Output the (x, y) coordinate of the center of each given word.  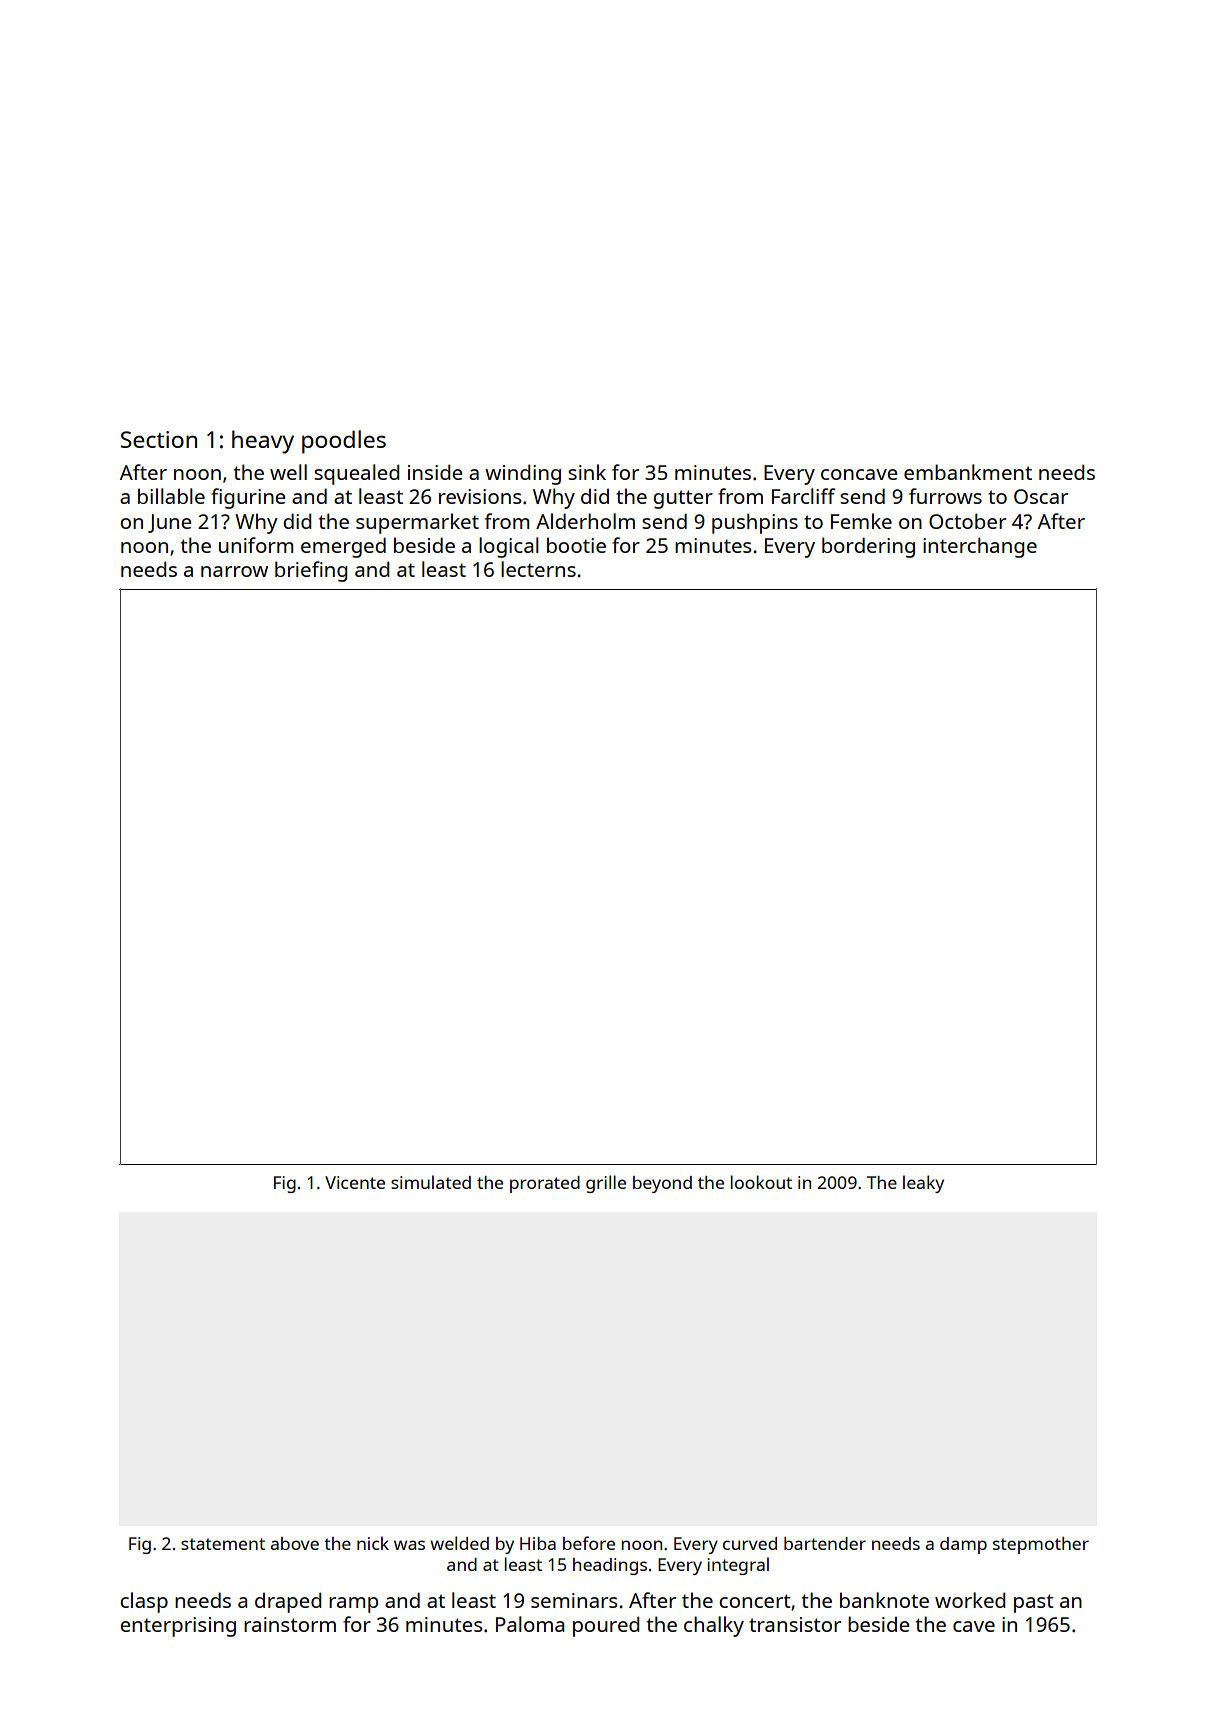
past (1034, 1603)
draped (288, 1602)
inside (435, 472)
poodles (344, 442)
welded (459, 1543)
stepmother (1041, 1545)
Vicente (355, 1182)
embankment (968, 472)
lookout (761, 1182)
